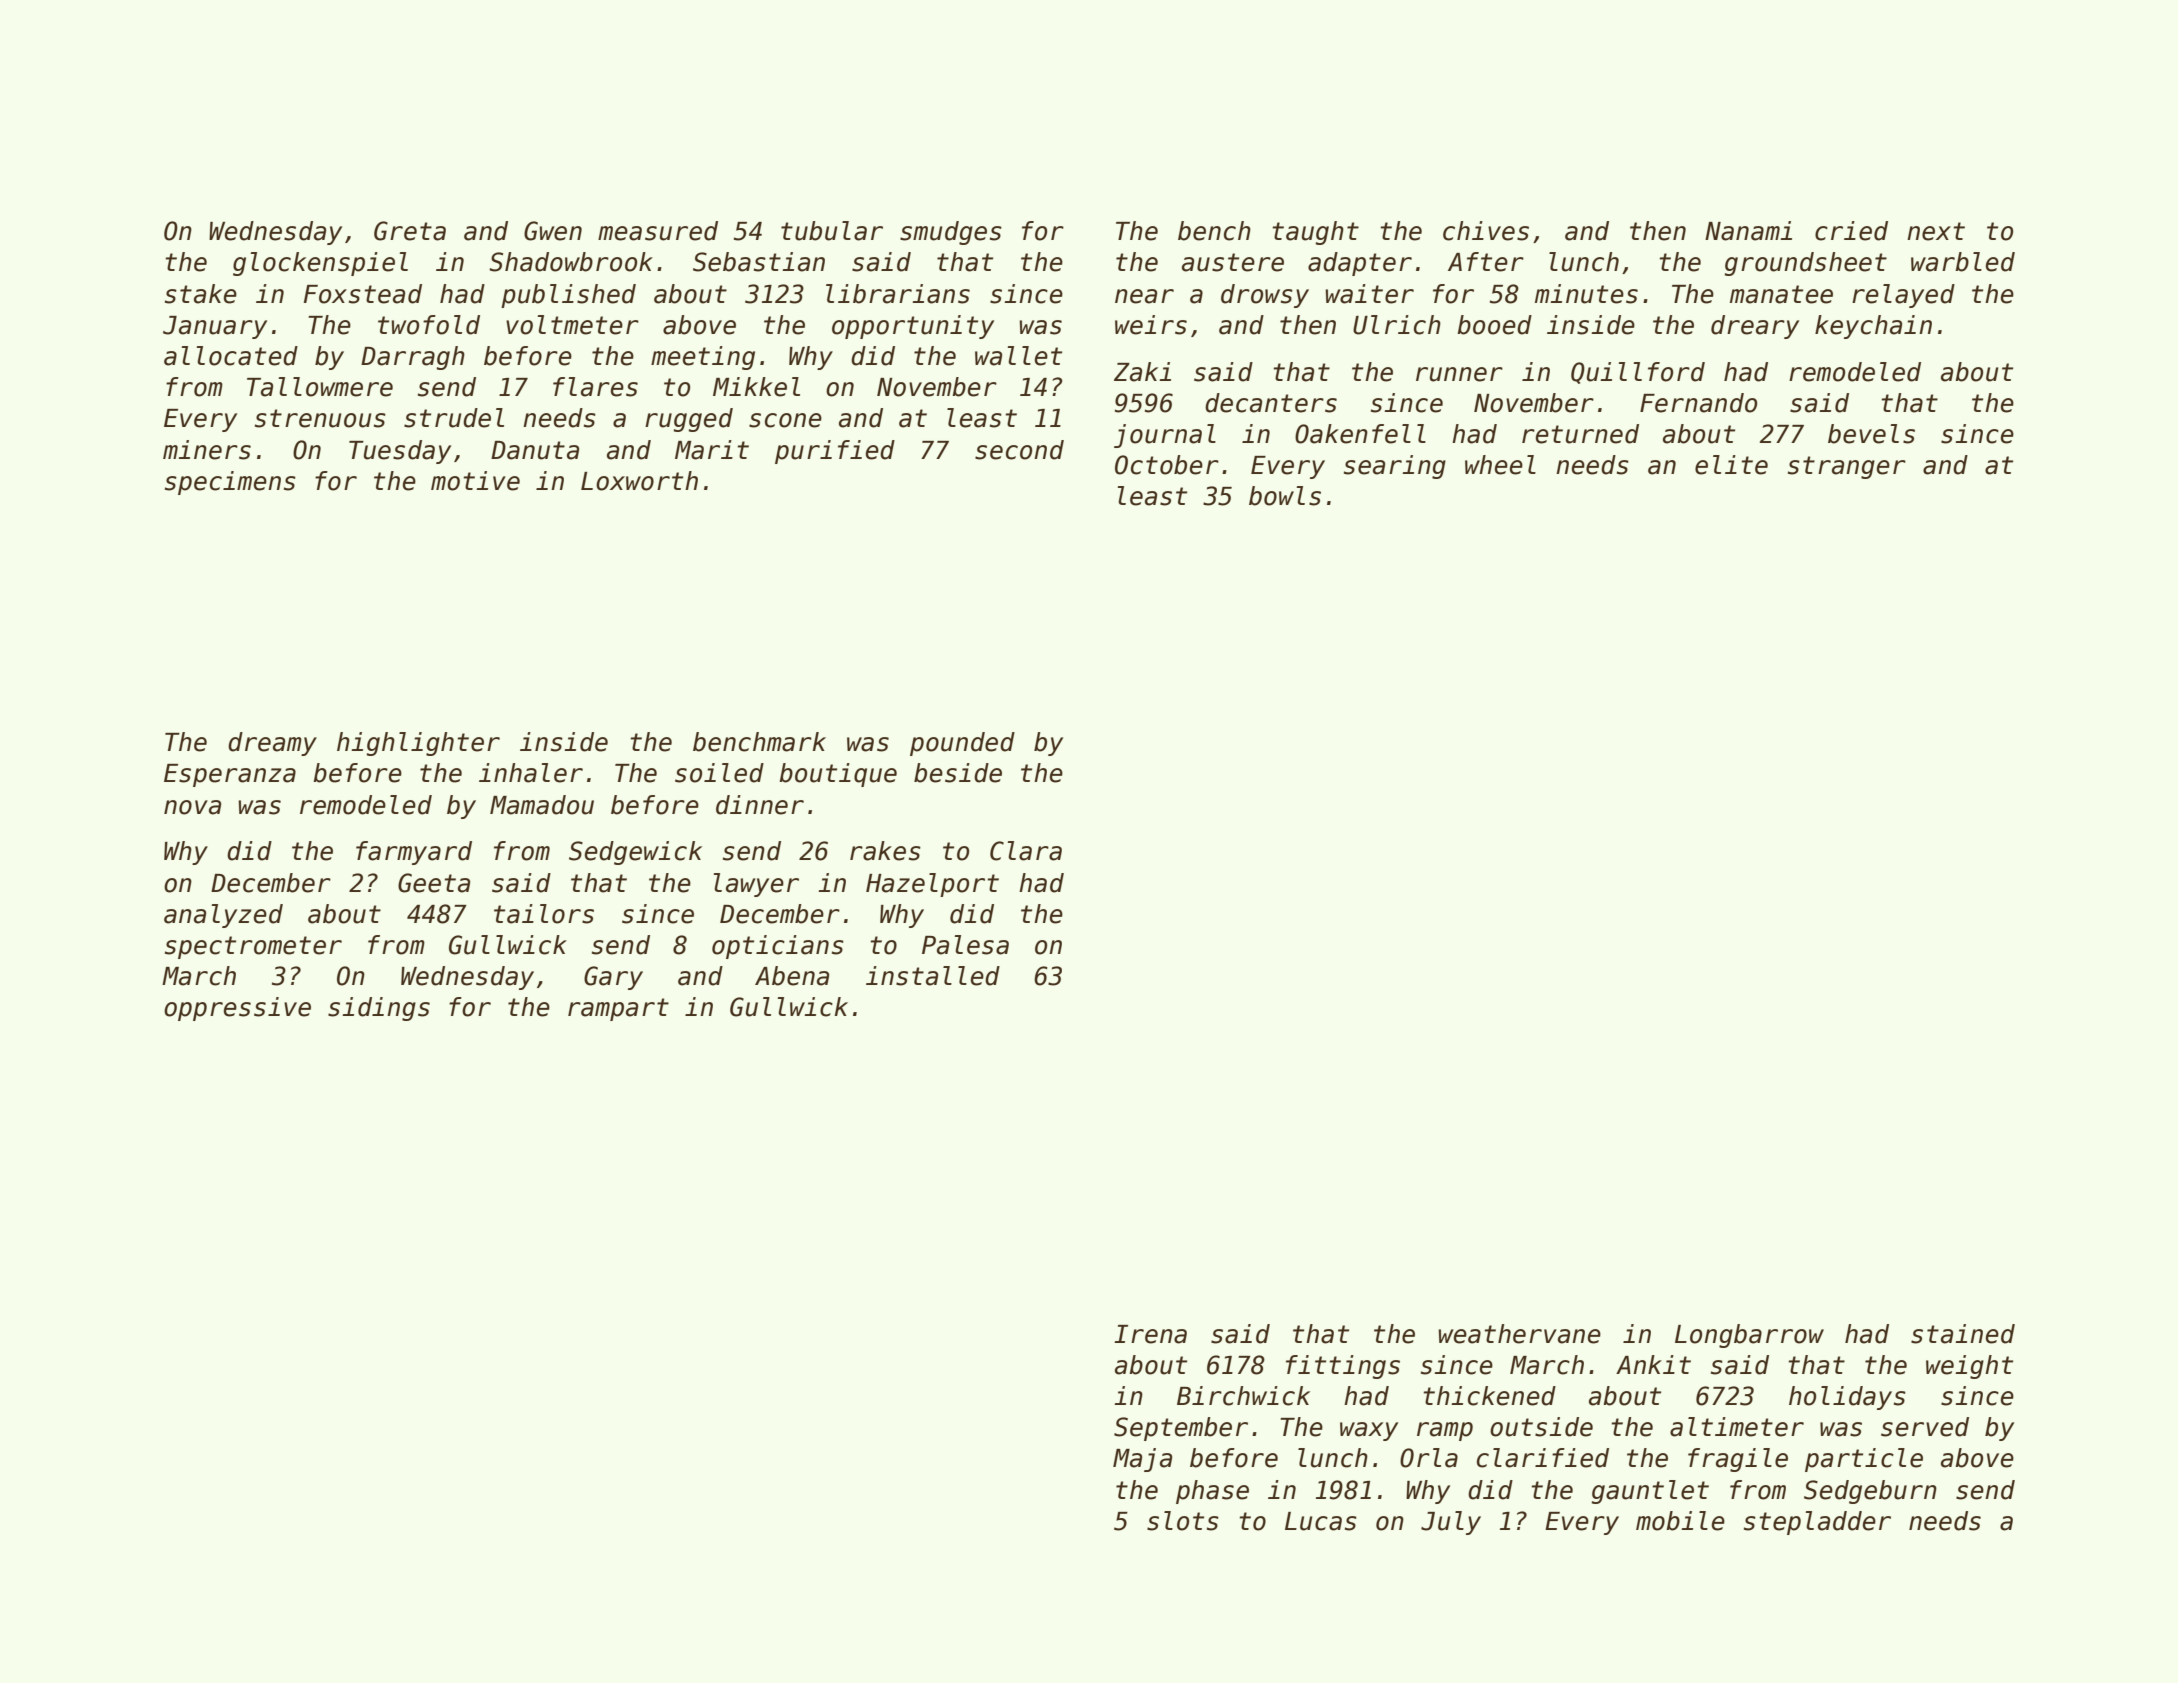 The image size is (2178, 1683). What do you see at coordinates (542, 805) in the document?
I see `Mamadou` at bounding box center [542, 805].
